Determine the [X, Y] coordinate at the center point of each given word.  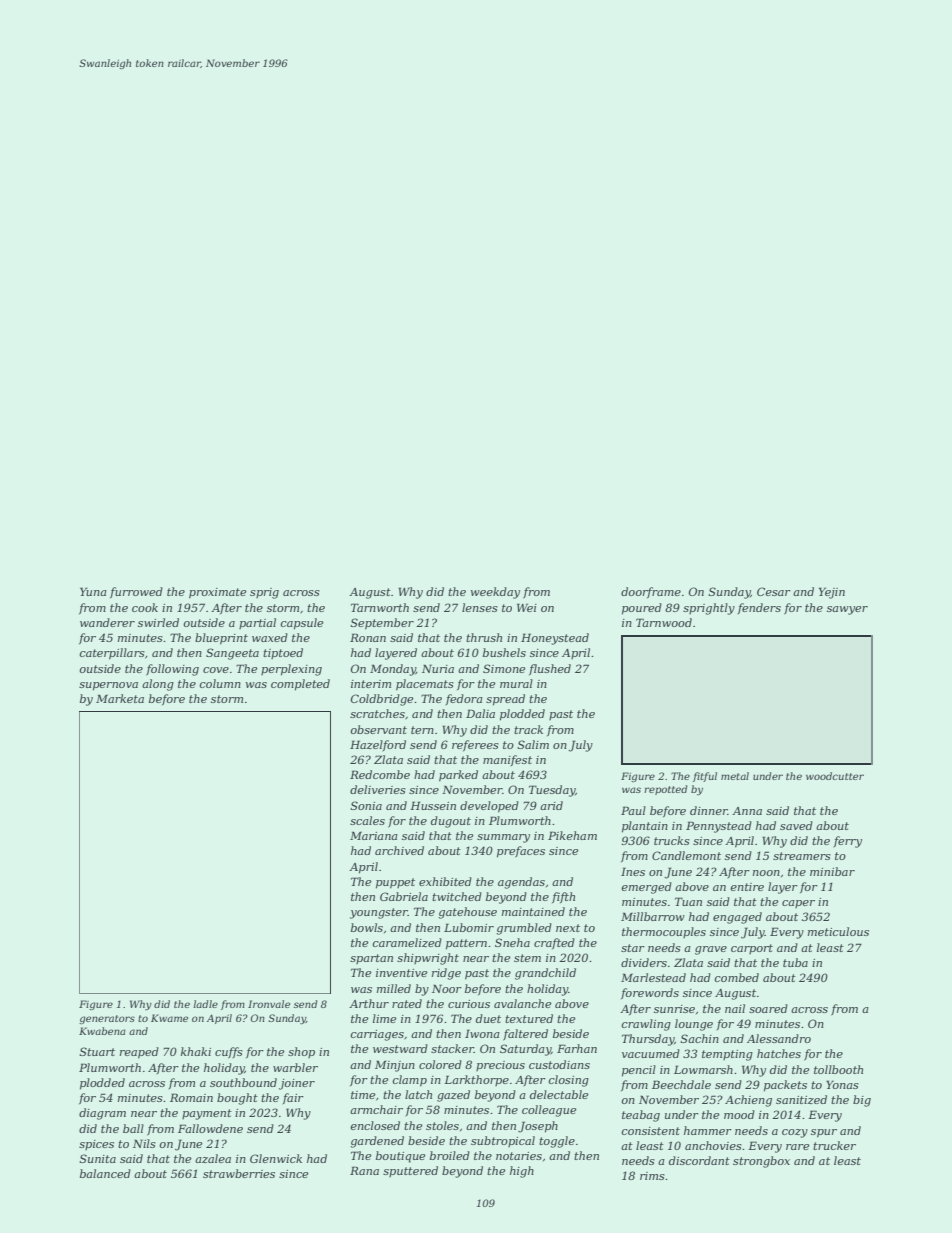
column [220, 683]
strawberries [239, 1173]
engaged [737, 918]
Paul [633, 810]
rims [652, 1176]
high [522, 1172]
